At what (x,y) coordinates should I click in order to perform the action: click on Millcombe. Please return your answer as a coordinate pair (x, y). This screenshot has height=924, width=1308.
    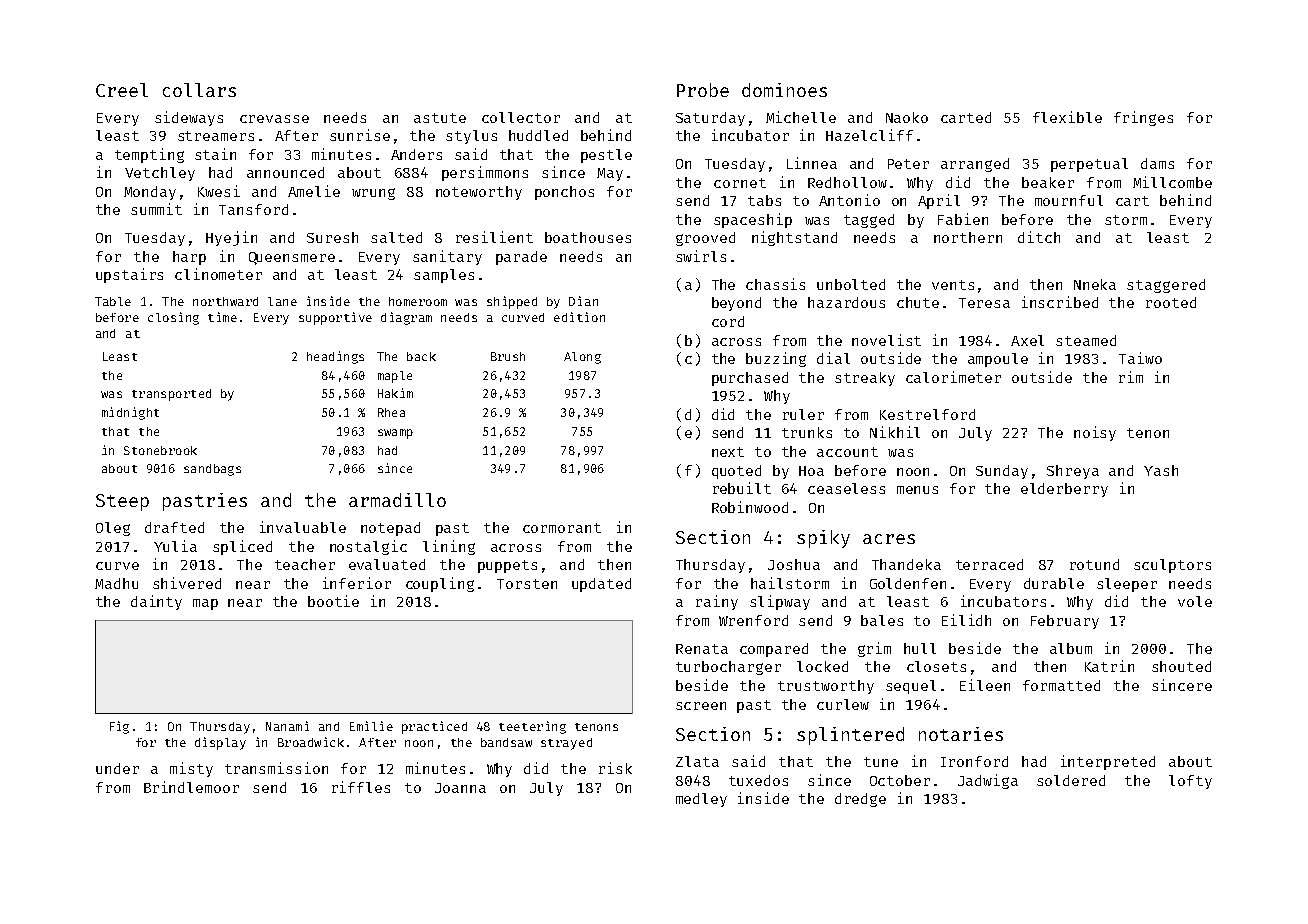
    Looking at the image, I should click on (1172, 182).
